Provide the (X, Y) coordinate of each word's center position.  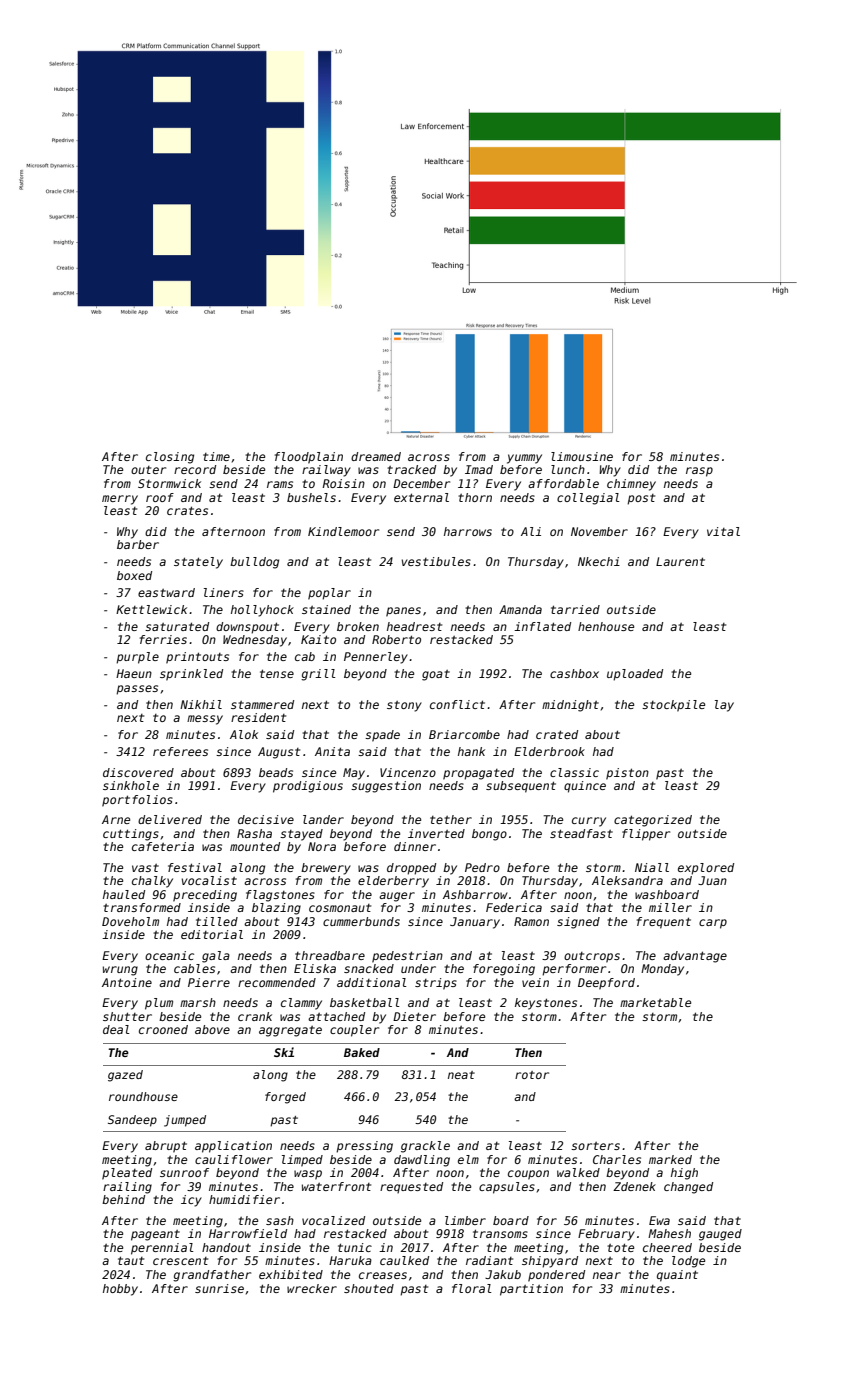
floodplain (309, 458)
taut (131, 1260)
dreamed (376, 456)
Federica (514, 907)
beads (276, 772)
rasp (699, 472)
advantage (695, 957)
